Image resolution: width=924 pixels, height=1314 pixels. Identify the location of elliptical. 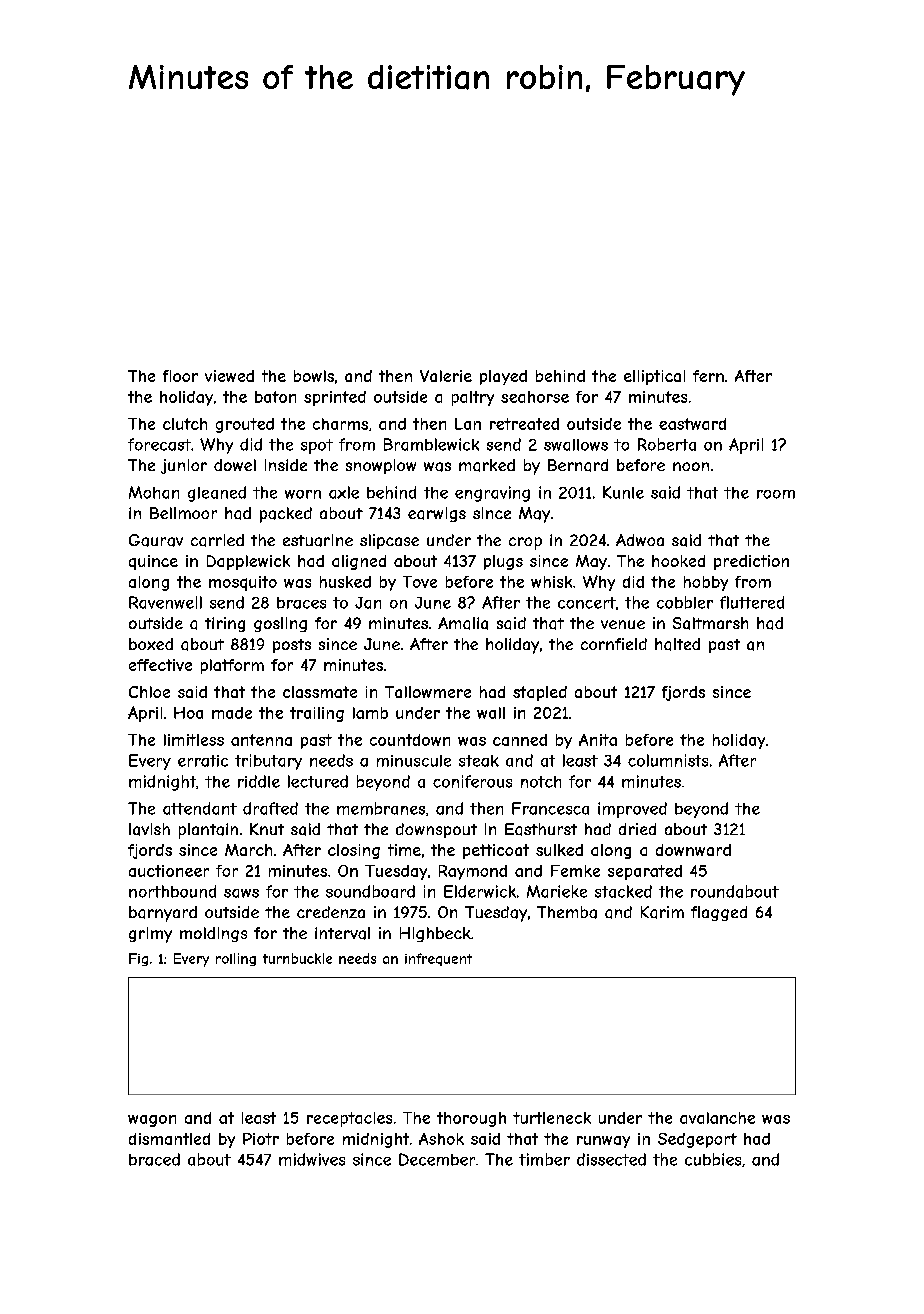
(654, 377).
